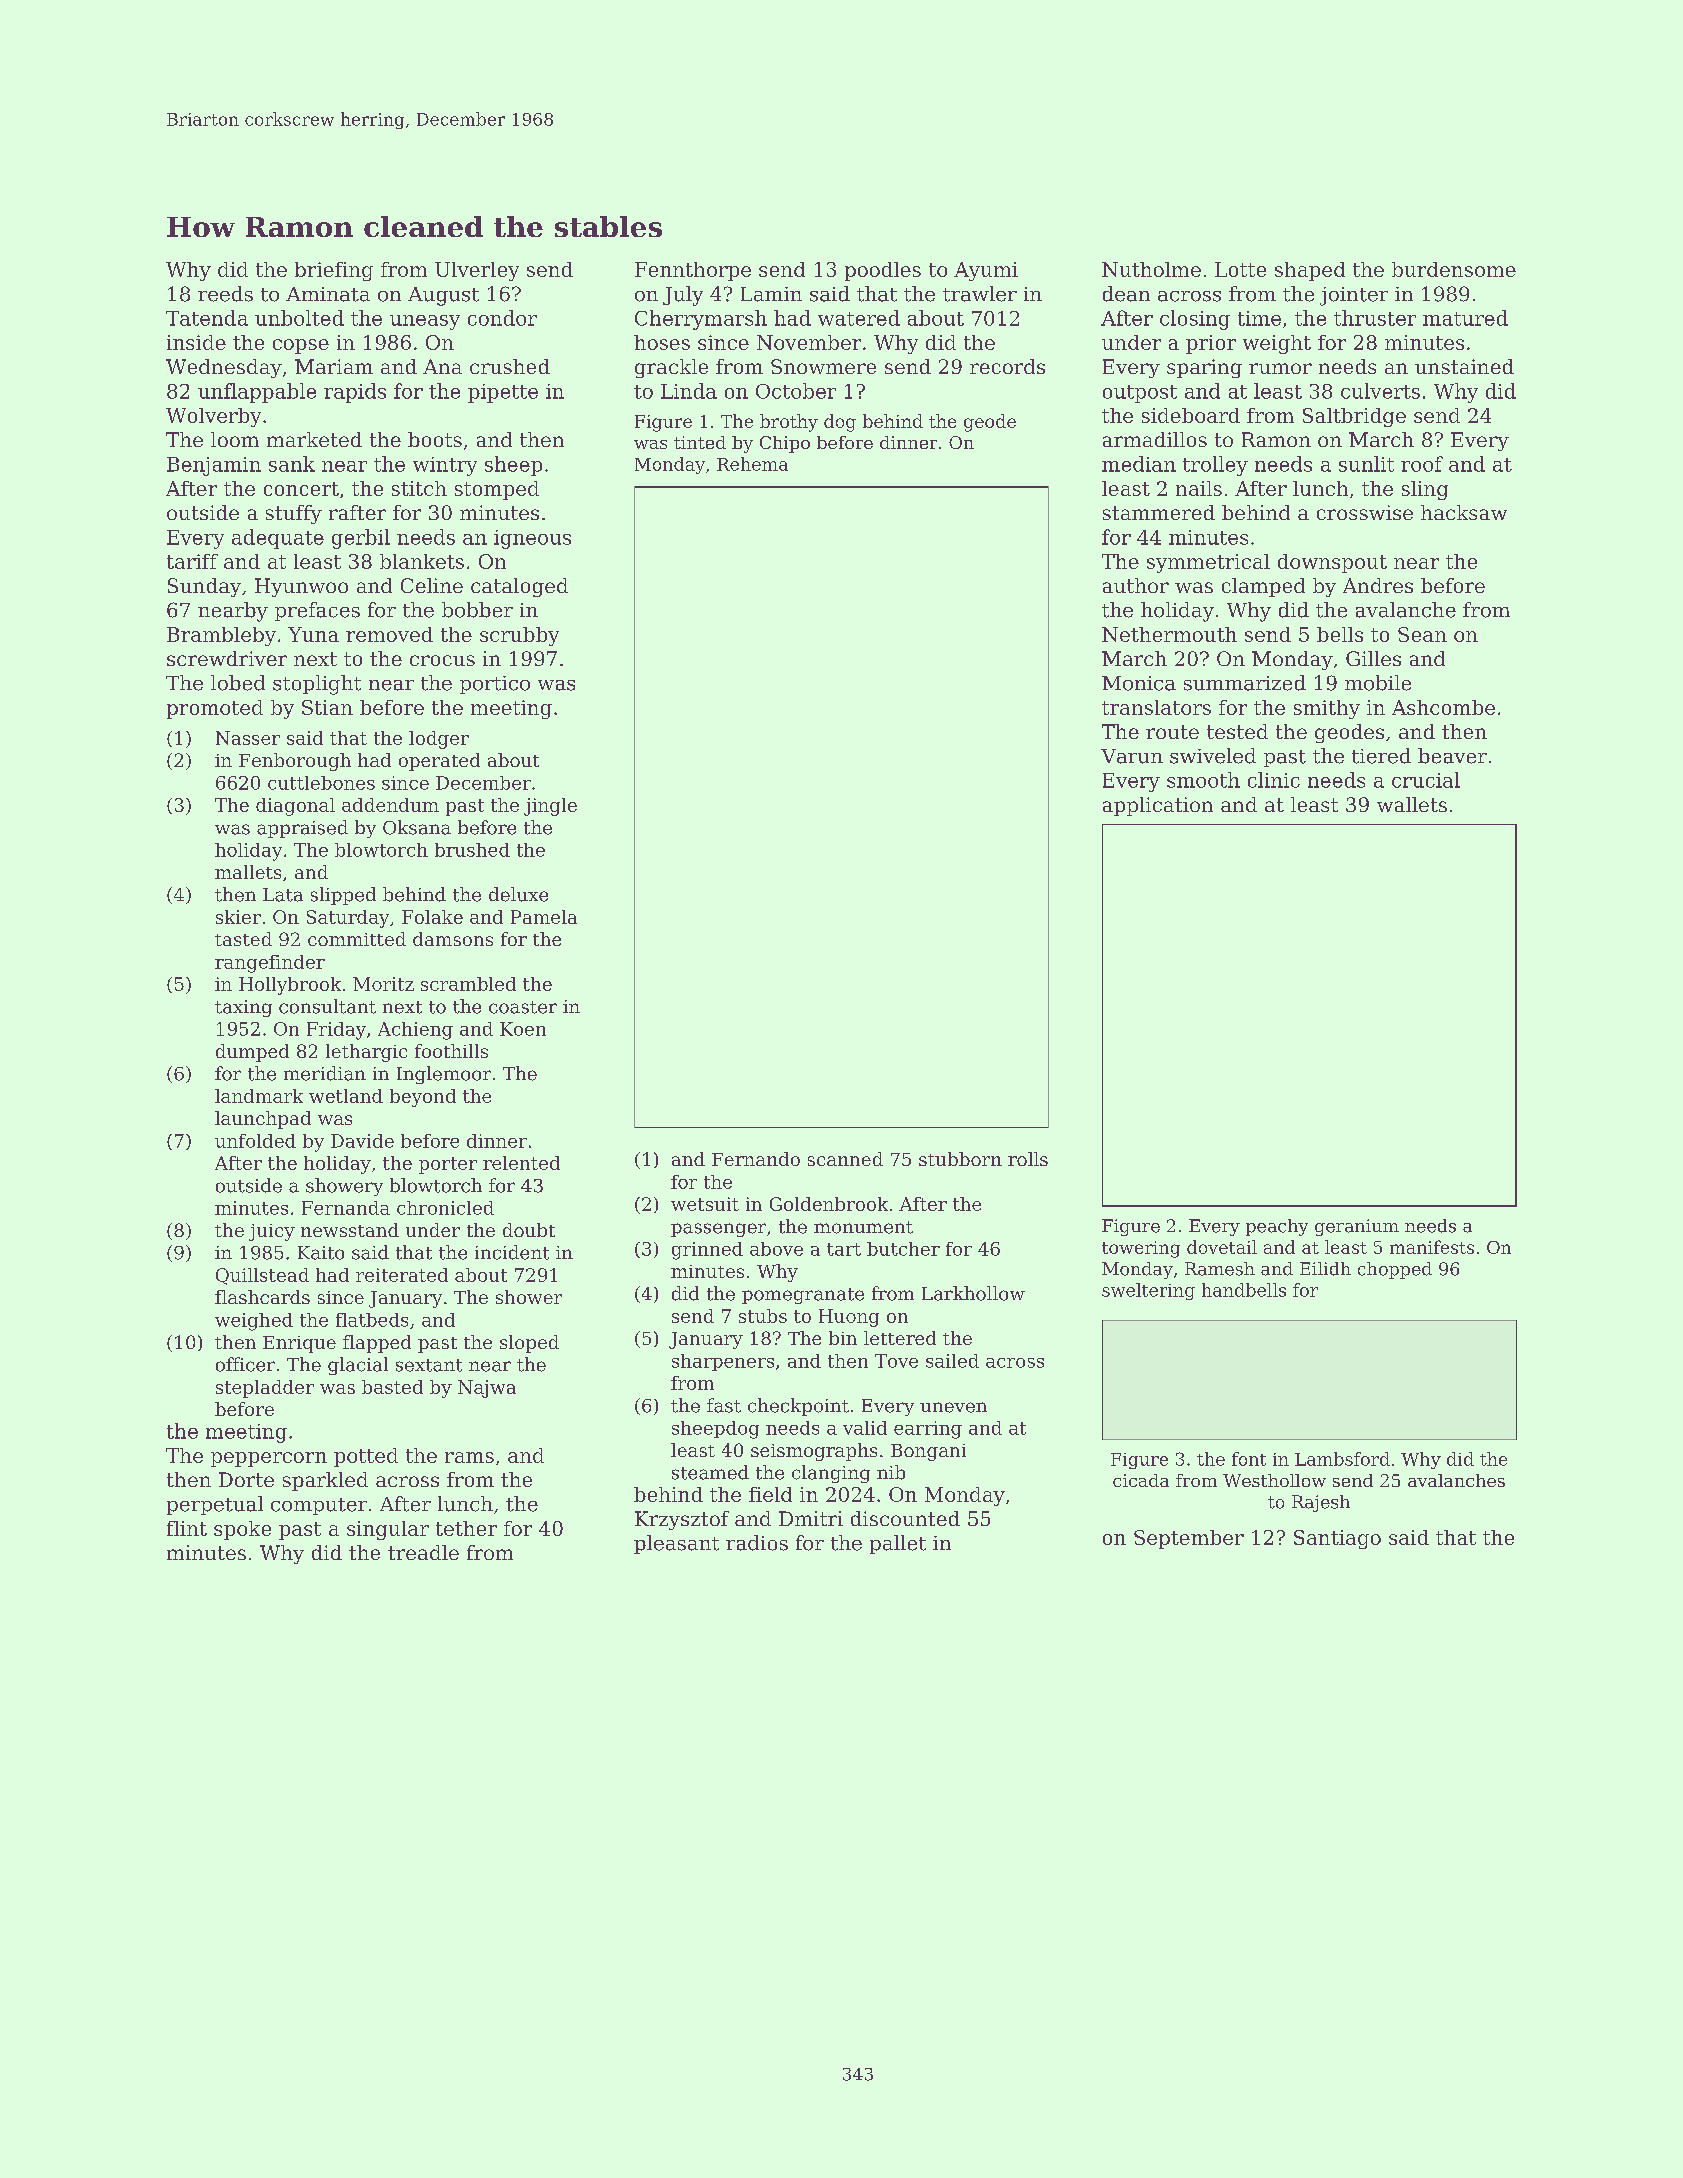  I want to click on briefing, so click(334, 271).
